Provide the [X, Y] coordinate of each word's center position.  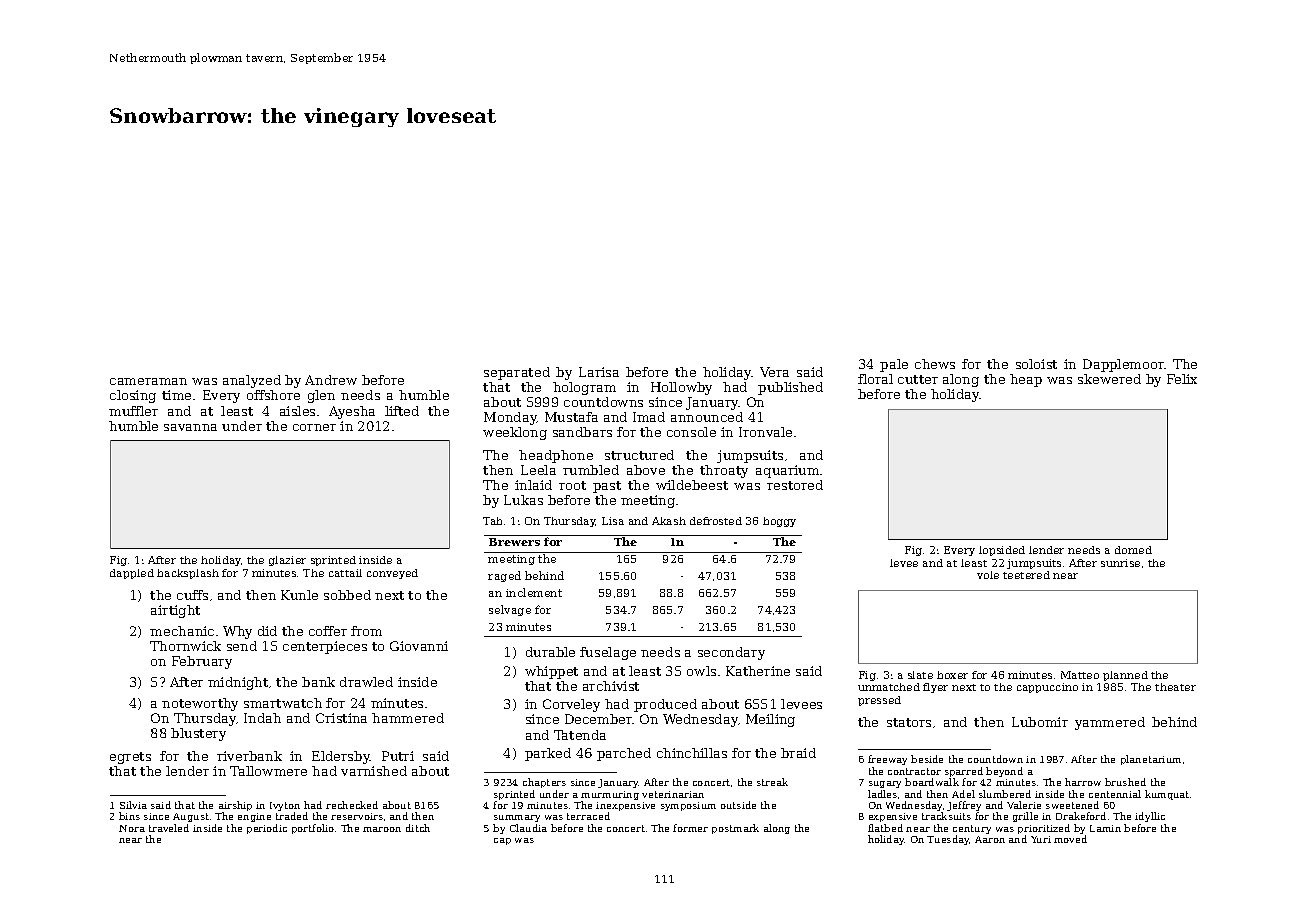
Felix [1182, 379]
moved [1070, 839]
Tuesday [948, 840]
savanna [190, 427]
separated [517, 373]
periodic [267, 829]
